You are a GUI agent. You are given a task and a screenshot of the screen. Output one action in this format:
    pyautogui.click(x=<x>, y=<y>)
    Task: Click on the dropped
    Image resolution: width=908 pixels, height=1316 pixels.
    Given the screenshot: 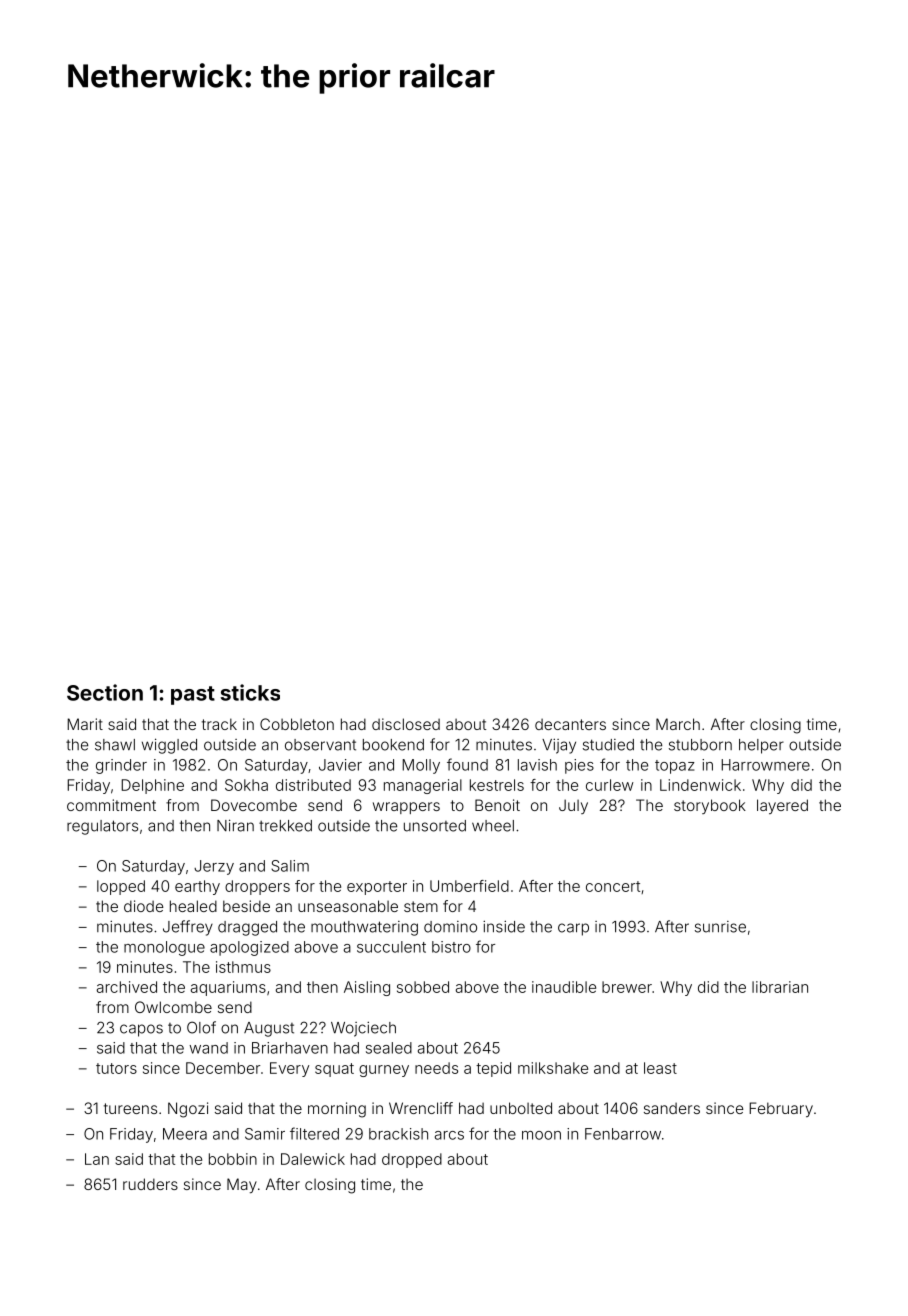 What is the action you would take?
    pyautogui.click(x=412, y=1160)
